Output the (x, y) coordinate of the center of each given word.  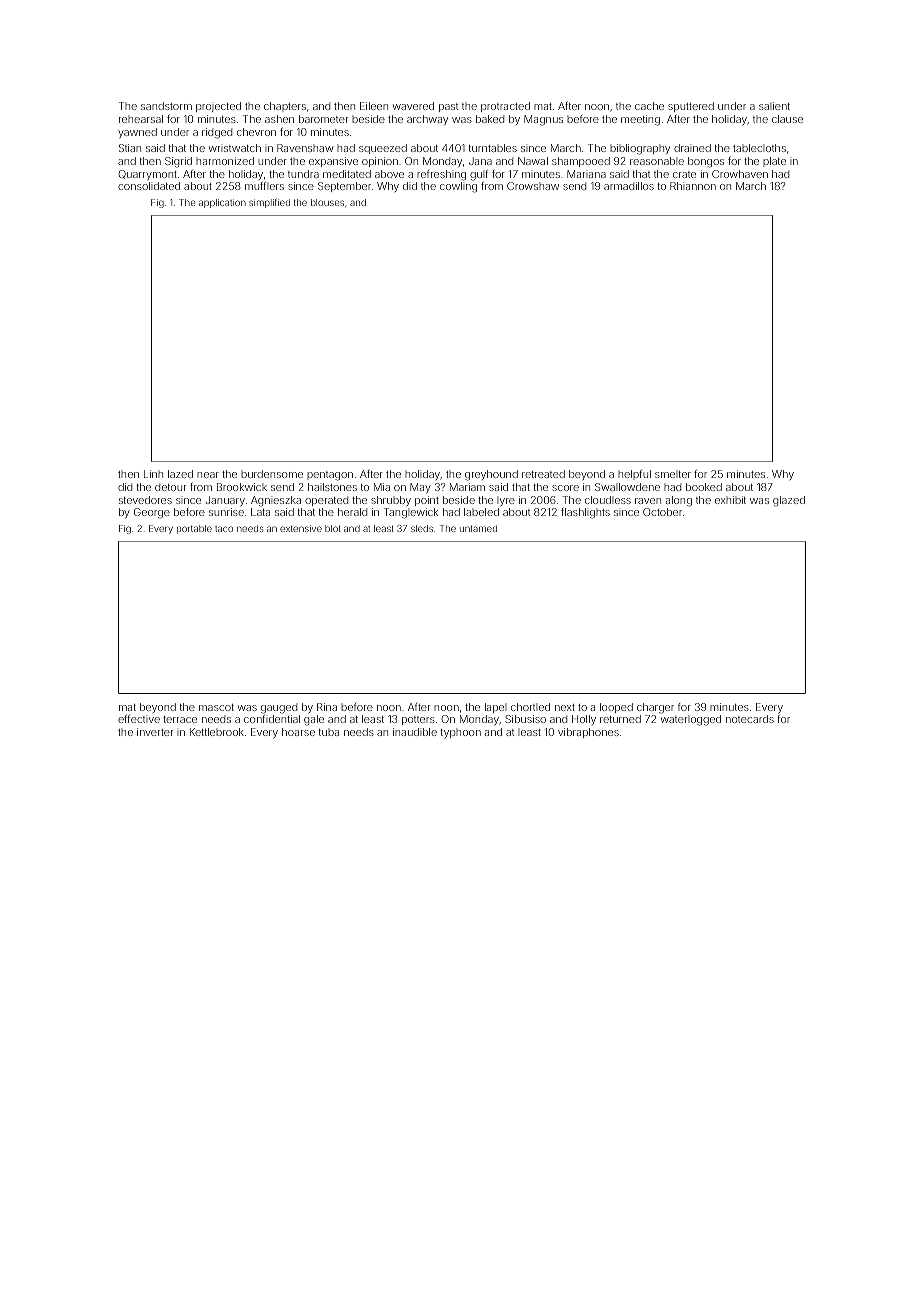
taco (224, 529)
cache (649, 106)
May (420, 488)
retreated (543, 474)
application (222, 203)
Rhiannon (693, 186)
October (662, 512)
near (208, 475)
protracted (505, 107)
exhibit (730, 500)
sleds (422, 528)
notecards (750, 719)
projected (218, 107)
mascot (216, 707)
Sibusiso (525, 719)
